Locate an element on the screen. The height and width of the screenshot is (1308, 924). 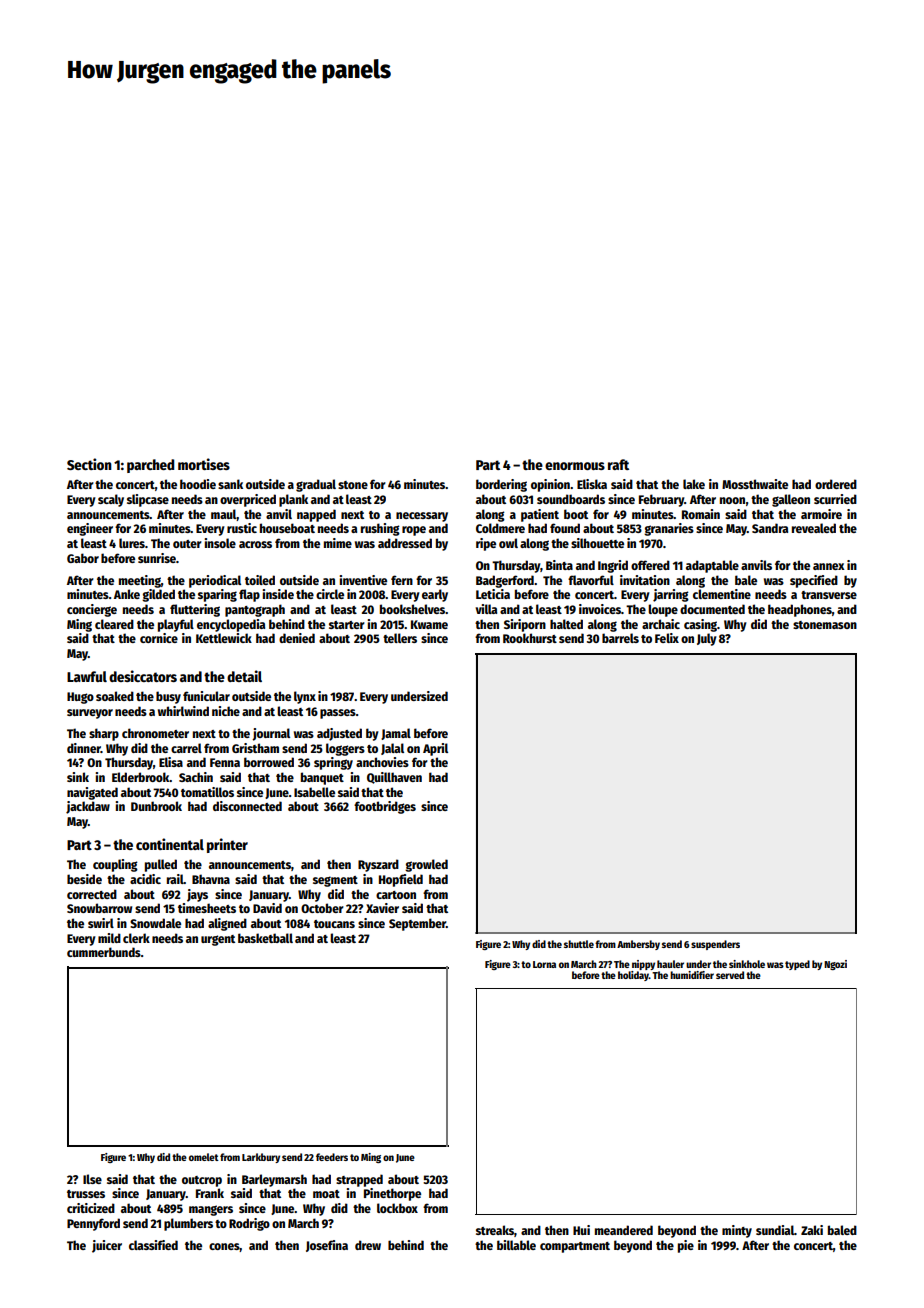
lynx is located at coordinates (305, 697).
